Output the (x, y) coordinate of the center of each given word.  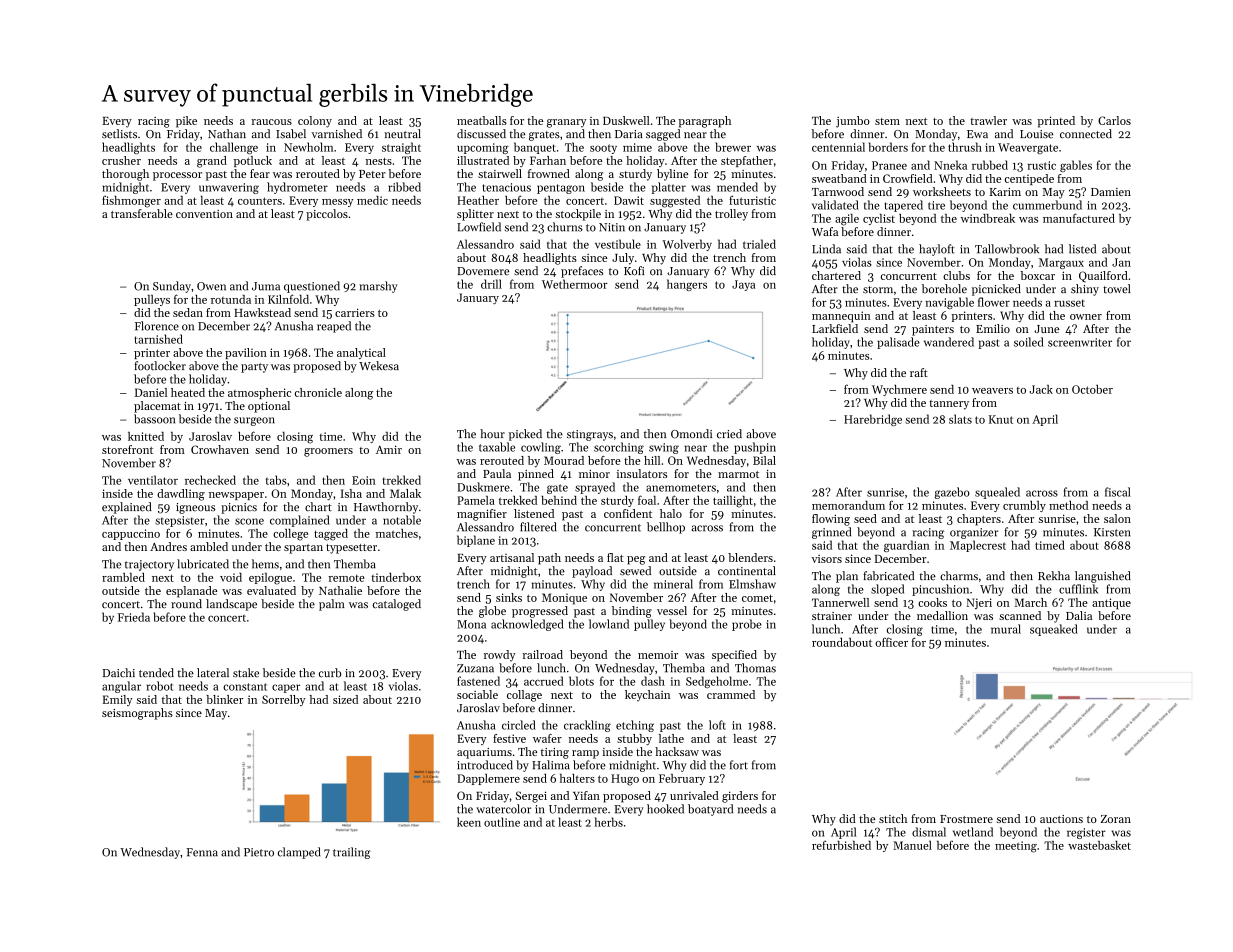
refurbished (841, 845)
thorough (125, 175)
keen (469, 822)
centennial (838, 147)
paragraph (704, 122)
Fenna (202, 852)
